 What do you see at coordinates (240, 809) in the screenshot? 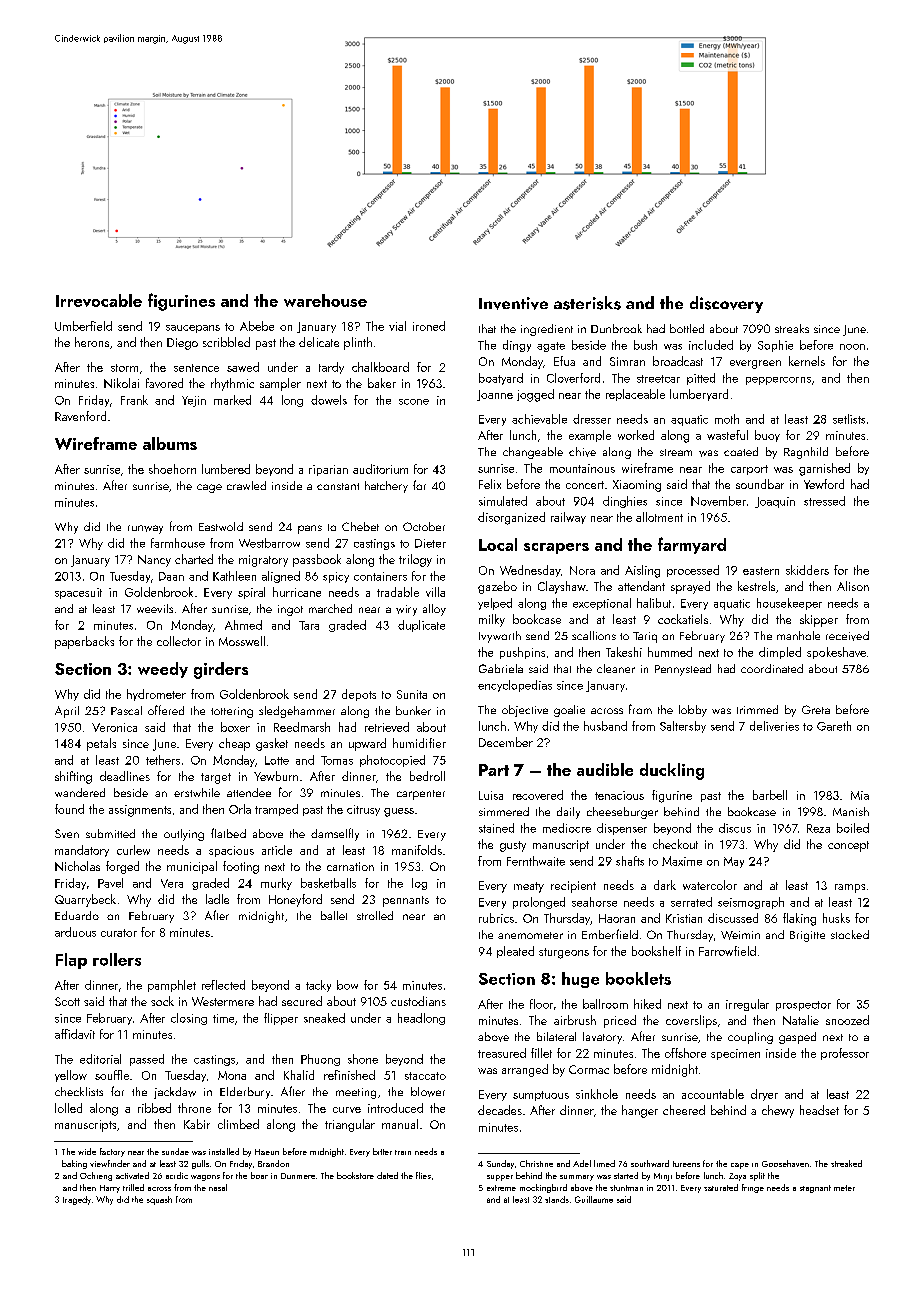
I see `Orla` at bounding box center [240, 809].
